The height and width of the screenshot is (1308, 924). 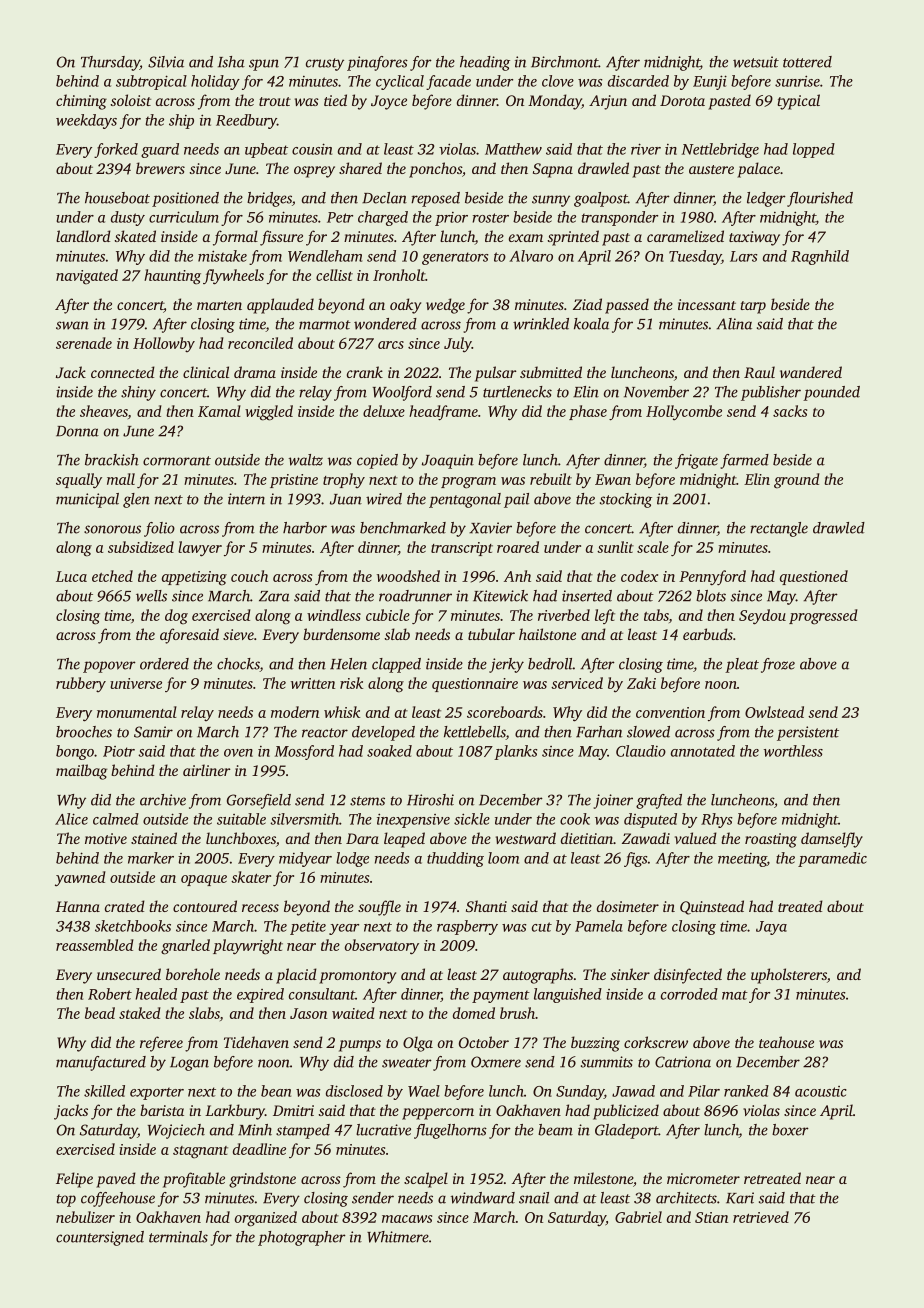 I want to click on ponchos, so click(x=435, y=170).
